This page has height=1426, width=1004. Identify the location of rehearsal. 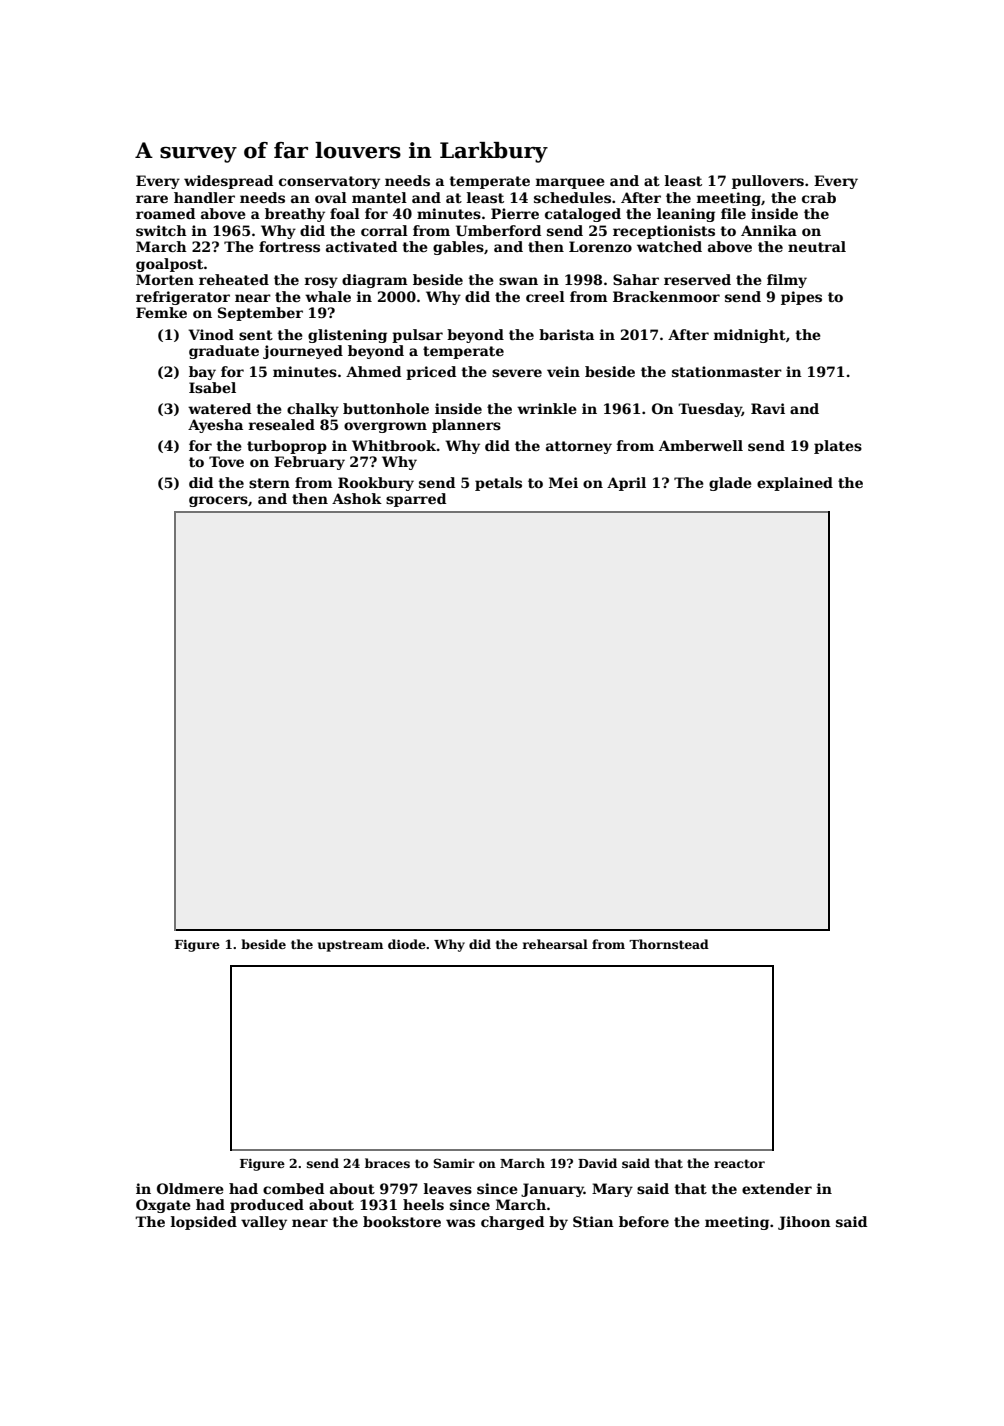
(555, 944).
